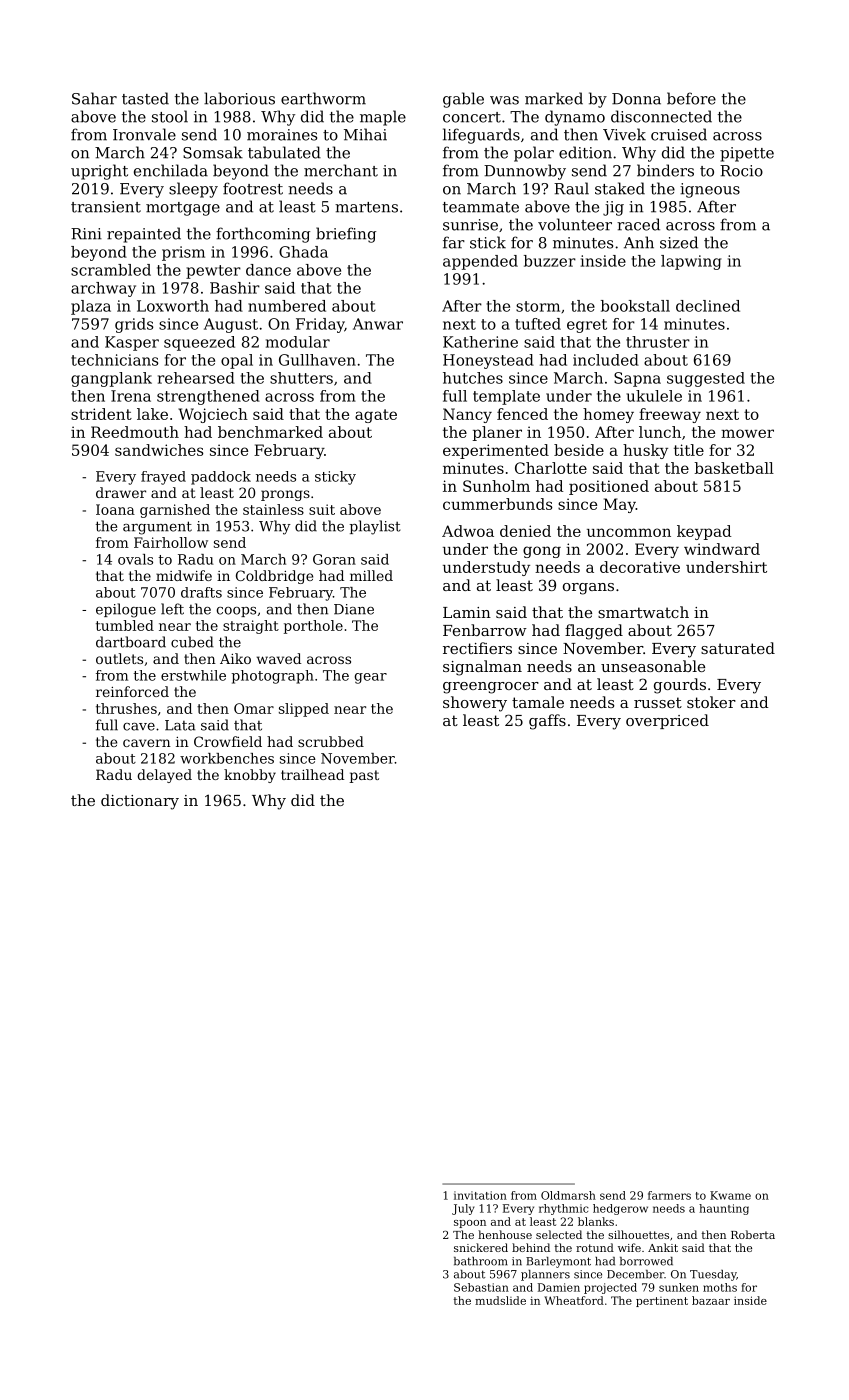  What do you see at coordinates (481, 1287) in the image?
I see `Sebastian` at bounding box center [481, 1287].
